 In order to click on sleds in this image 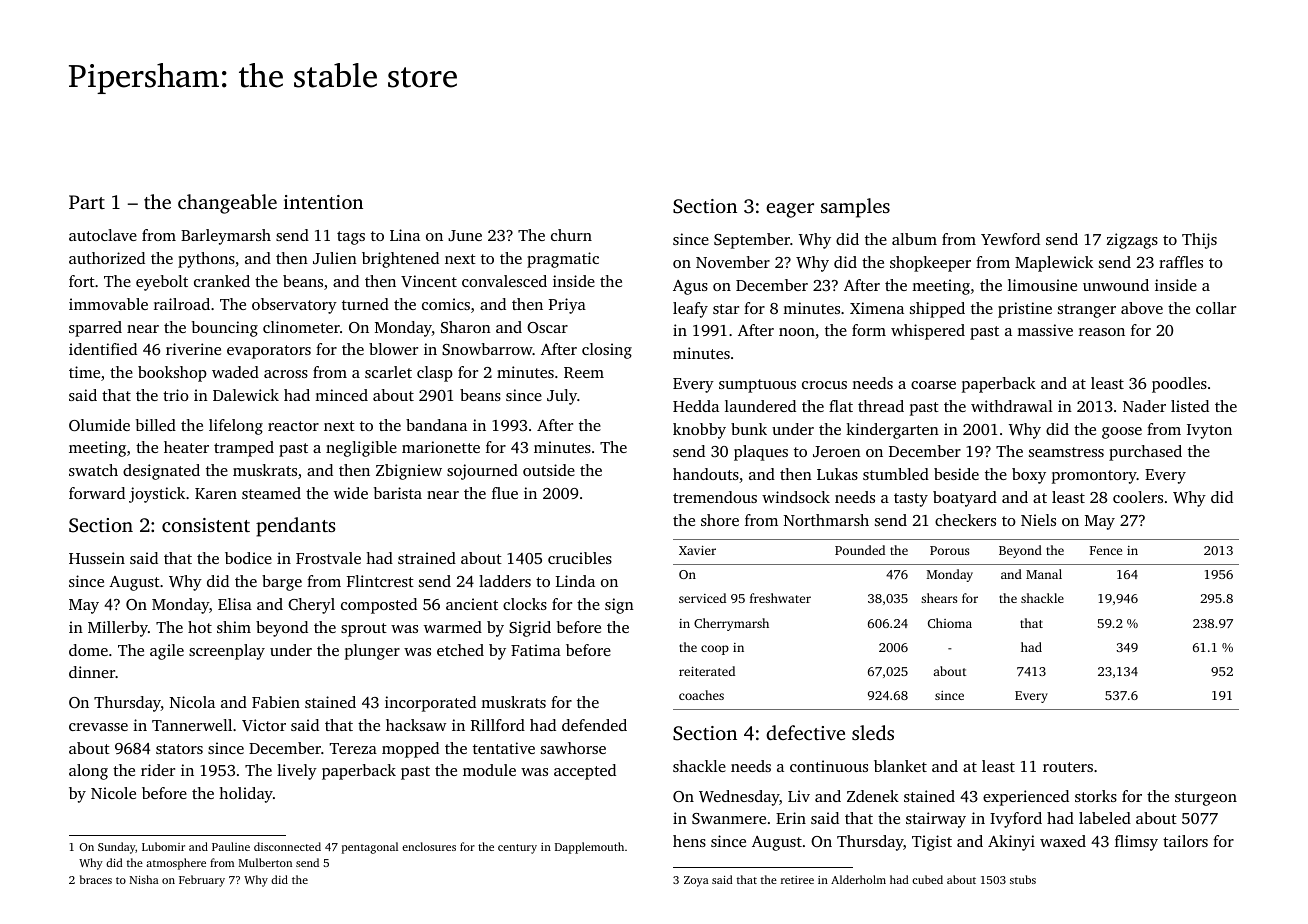, I will do `click(873, 732)`.
